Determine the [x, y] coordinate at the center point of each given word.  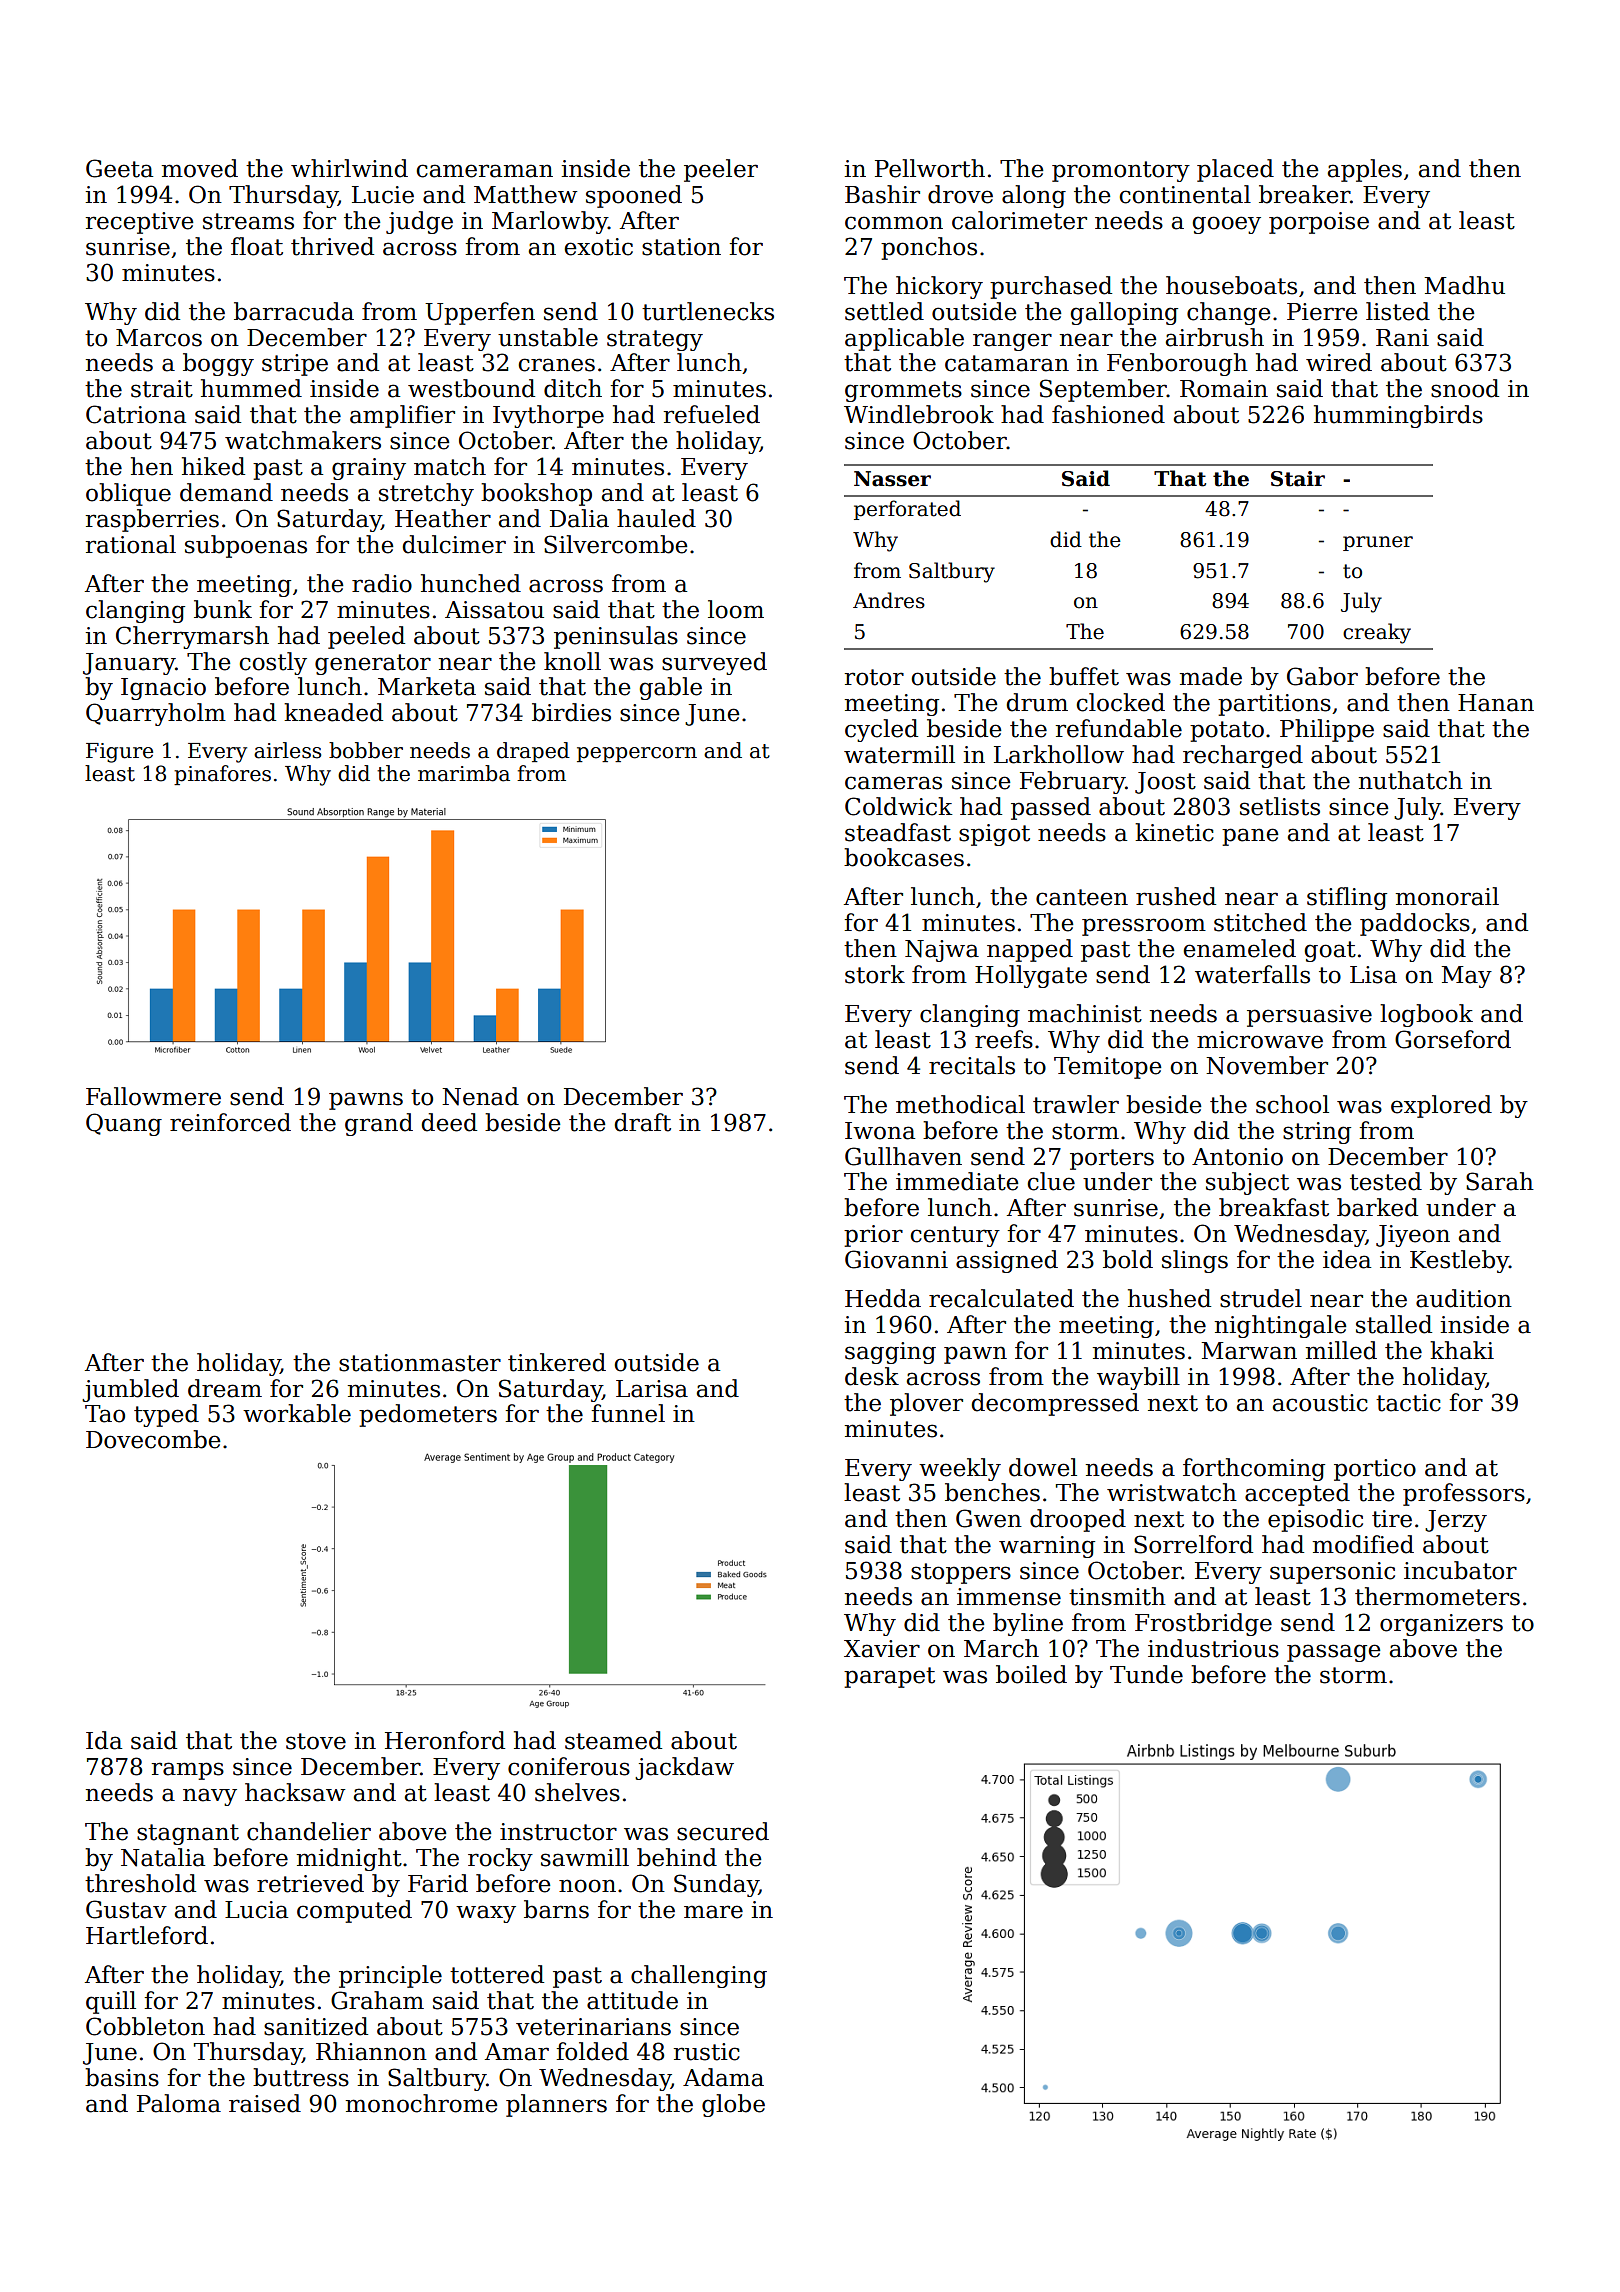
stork [875, 974]
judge [419, 222]
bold [1128, 1259]
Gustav [126, 1909]
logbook [1426, 1015]
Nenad [480, 1096]
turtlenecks [708, 311]
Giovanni [896, 1259]
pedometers [428, 1415]
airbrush [1215, 337]
